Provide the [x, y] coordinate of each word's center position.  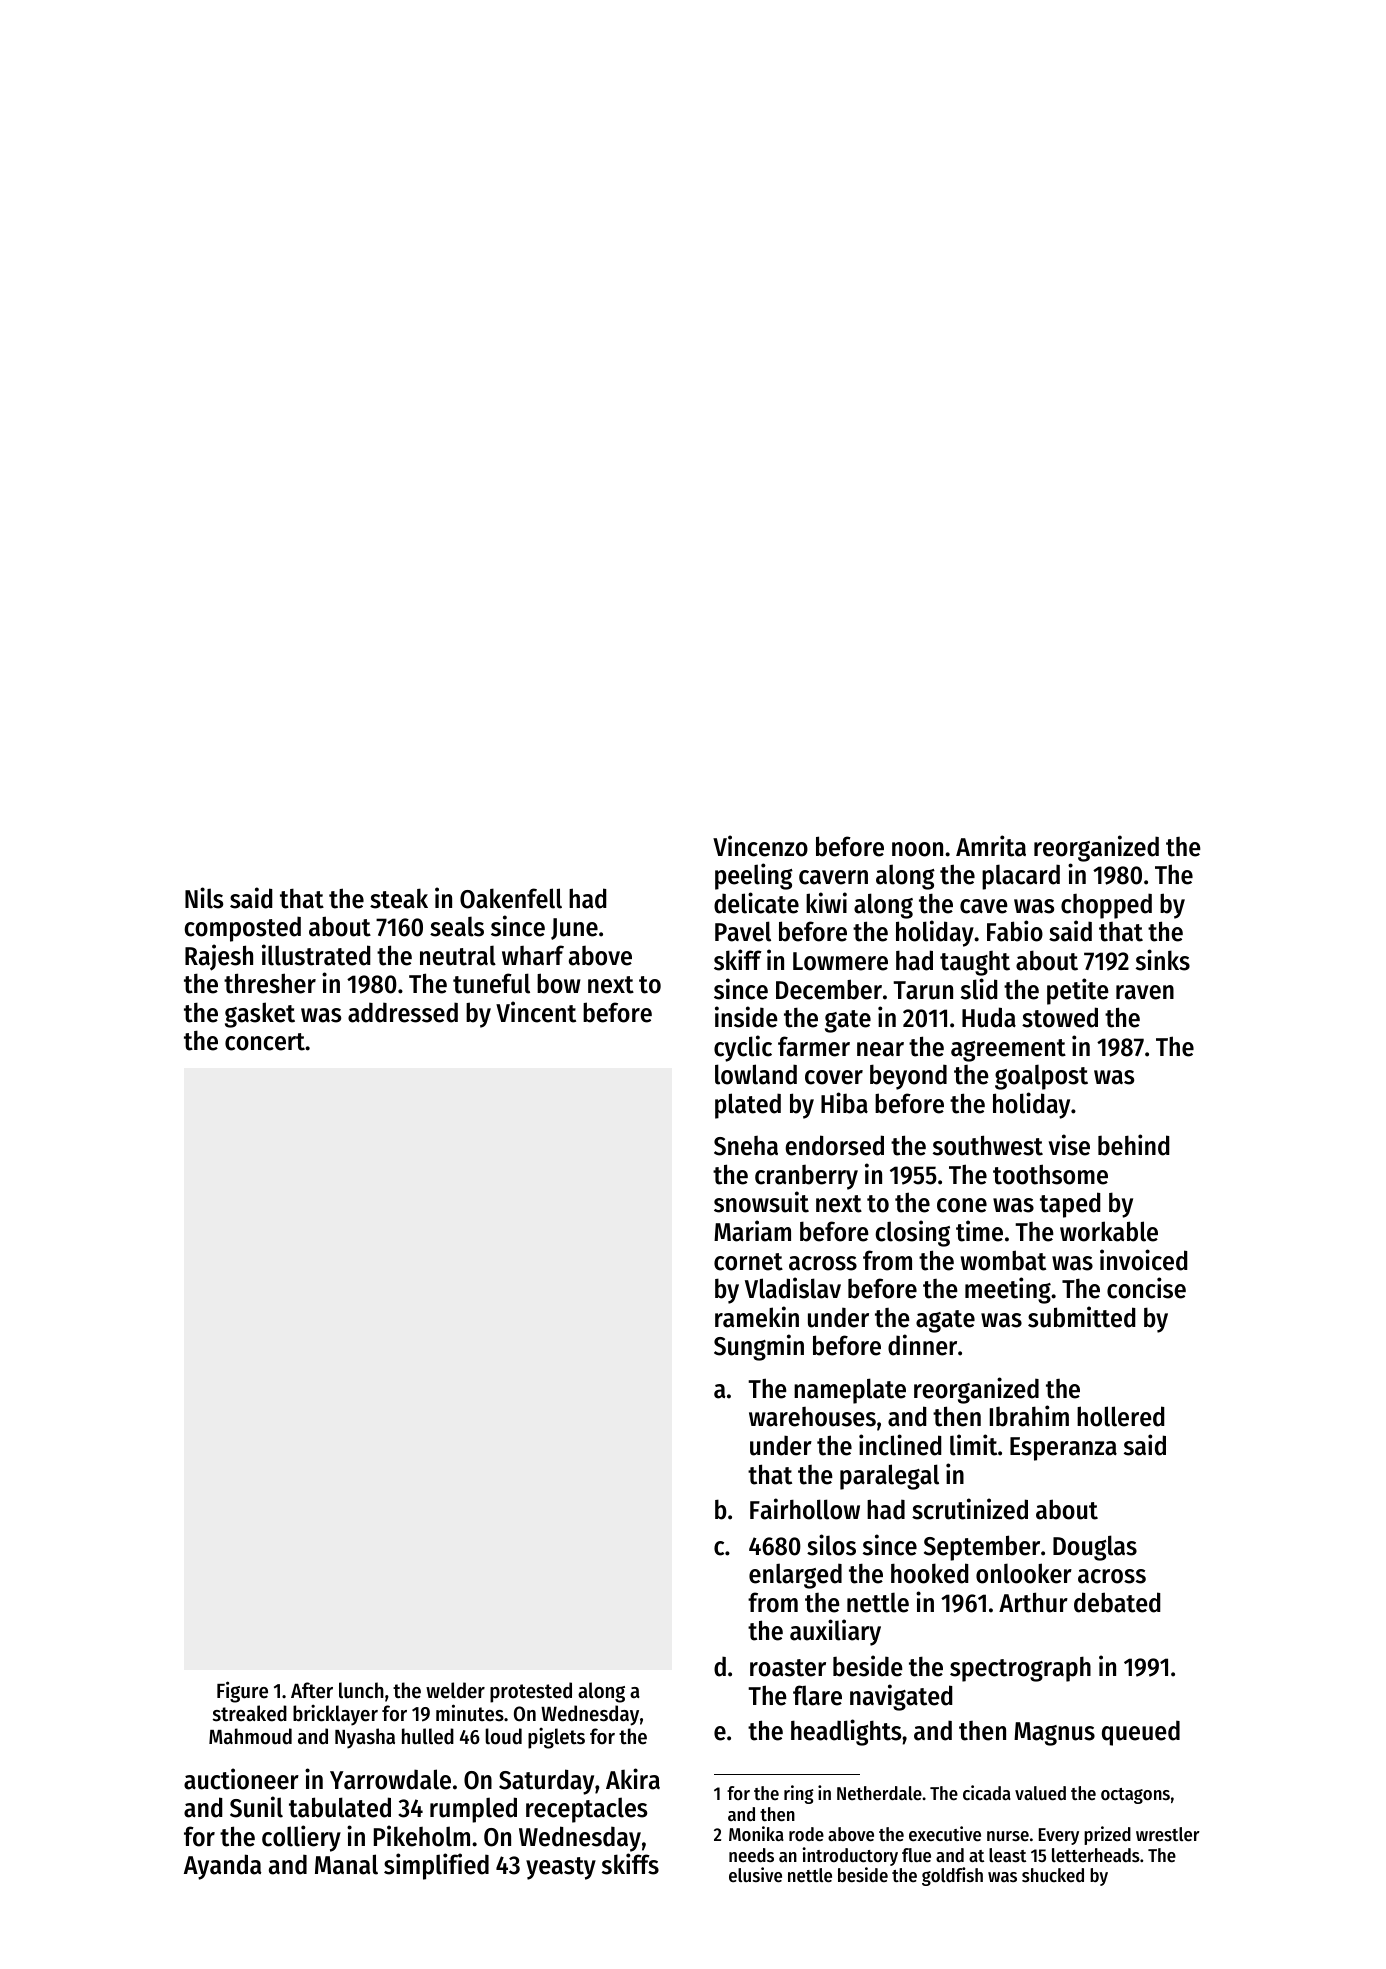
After [312, 1690]
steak [399, 898]
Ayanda [222, 1867]
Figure [242, 1692]
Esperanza [1063, 1449]
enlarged [795, 1576]
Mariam [752, 1231]
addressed [403, 1012]
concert [265, 1042]
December [829, 989]
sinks [1163, 960]
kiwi [826, 902]
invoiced [1143, 1260]
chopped [1106, 906]
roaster [788, 1668]
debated [1117, 1602]
